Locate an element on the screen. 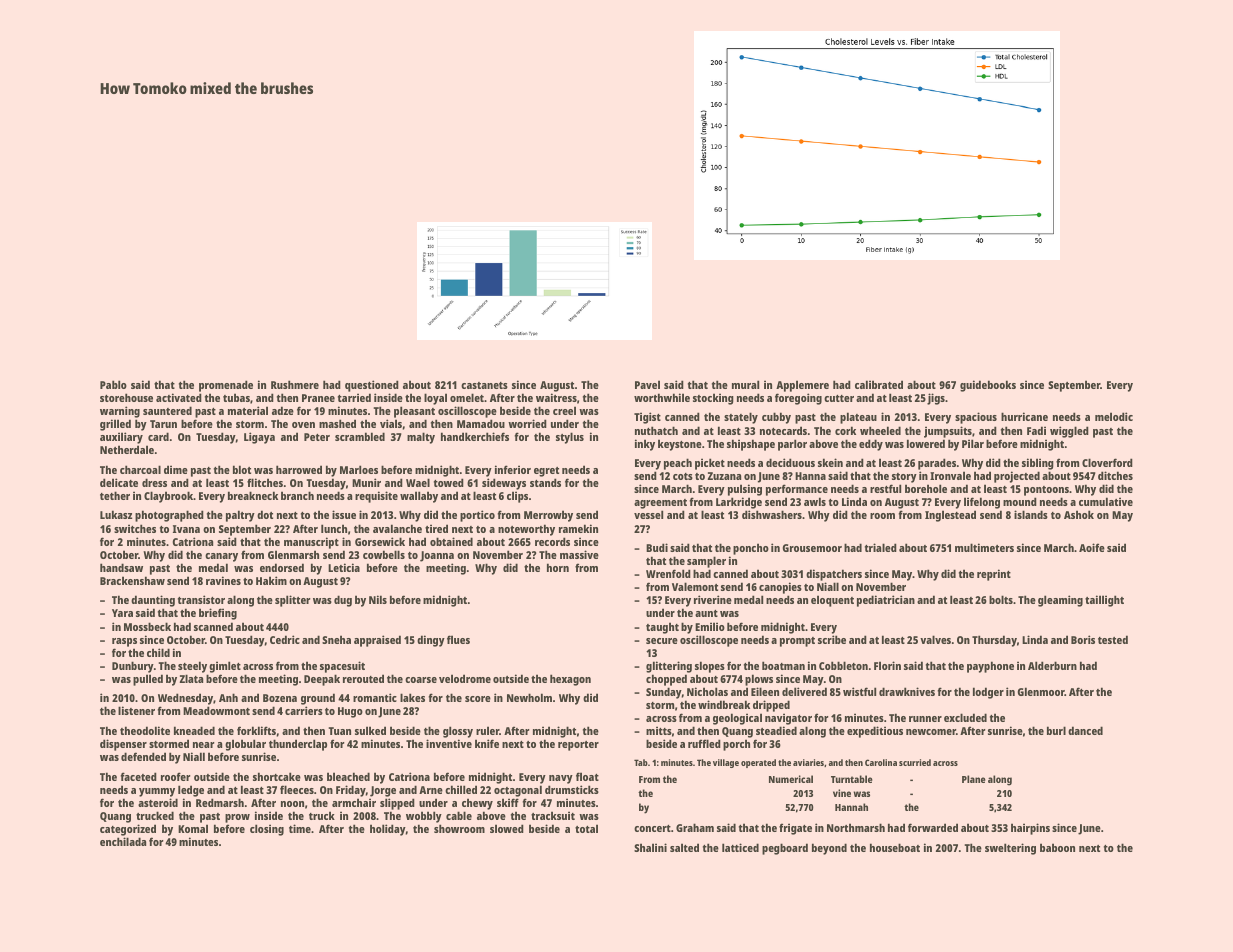 The image size is (1233, 952). Peter is located at coordinates (317, 437).
